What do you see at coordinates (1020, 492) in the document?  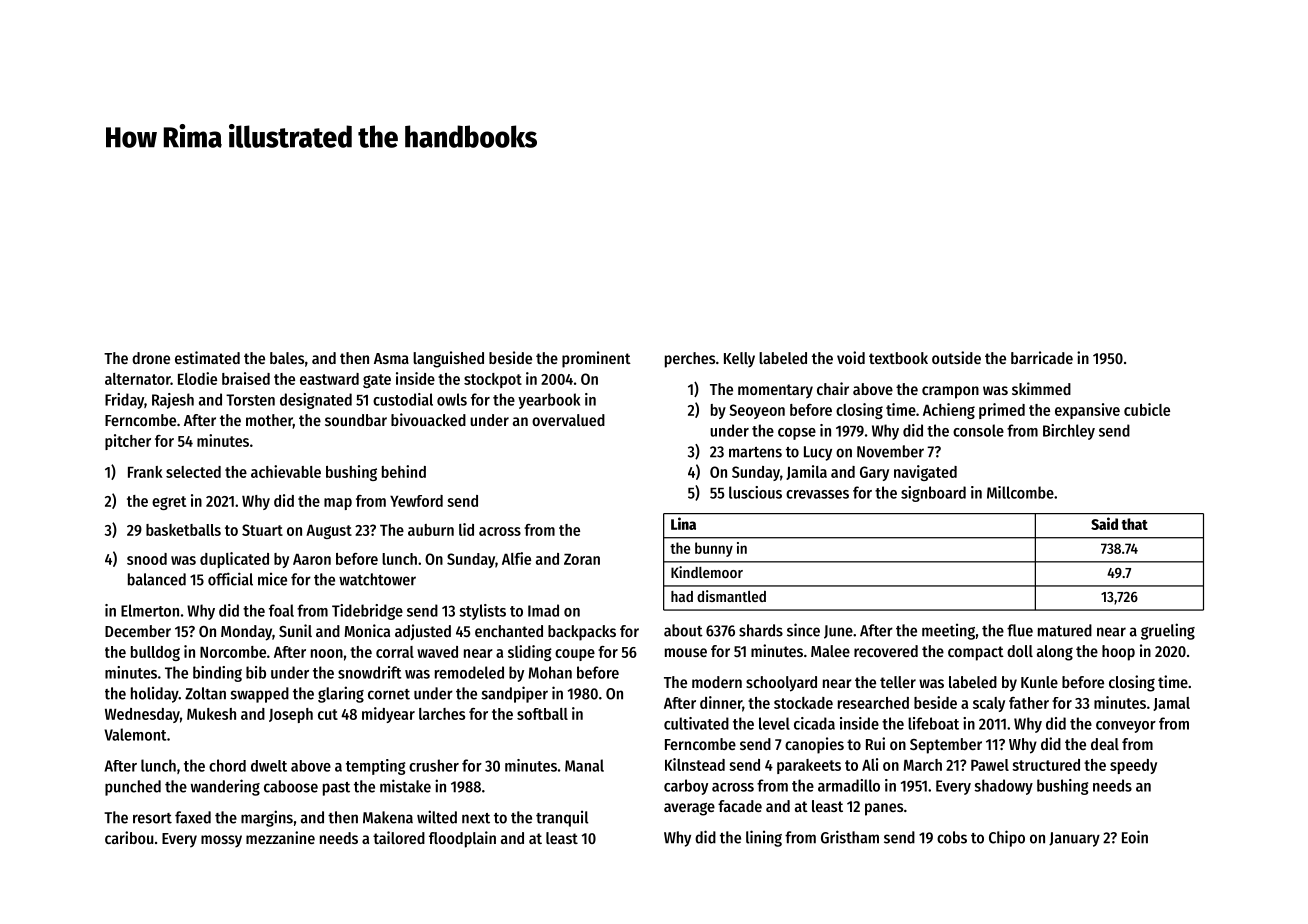 I see `Millcombe` at bounding box center [1020, 492].
